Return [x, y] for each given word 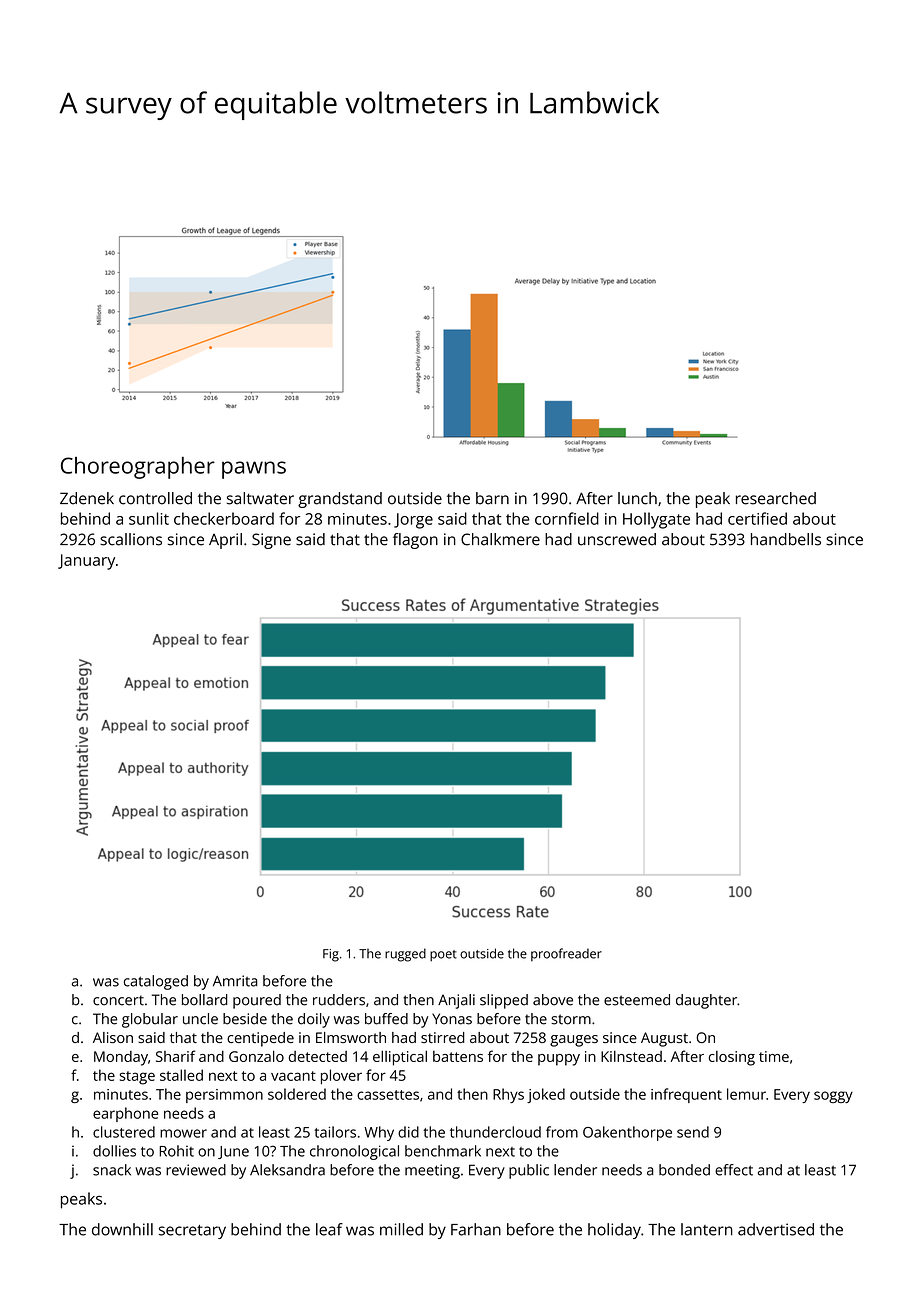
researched [776, 498]
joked [546, 1095]
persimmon [224, 1096]
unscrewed [617, 539]
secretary [192, 1232]
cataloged [156, 982]
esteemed [637, 1000]
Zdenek [87, 498]
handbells [786, 539]
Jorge [413, 521]
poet [443, 955]
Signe [271, 541]
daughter [706, 1001]
